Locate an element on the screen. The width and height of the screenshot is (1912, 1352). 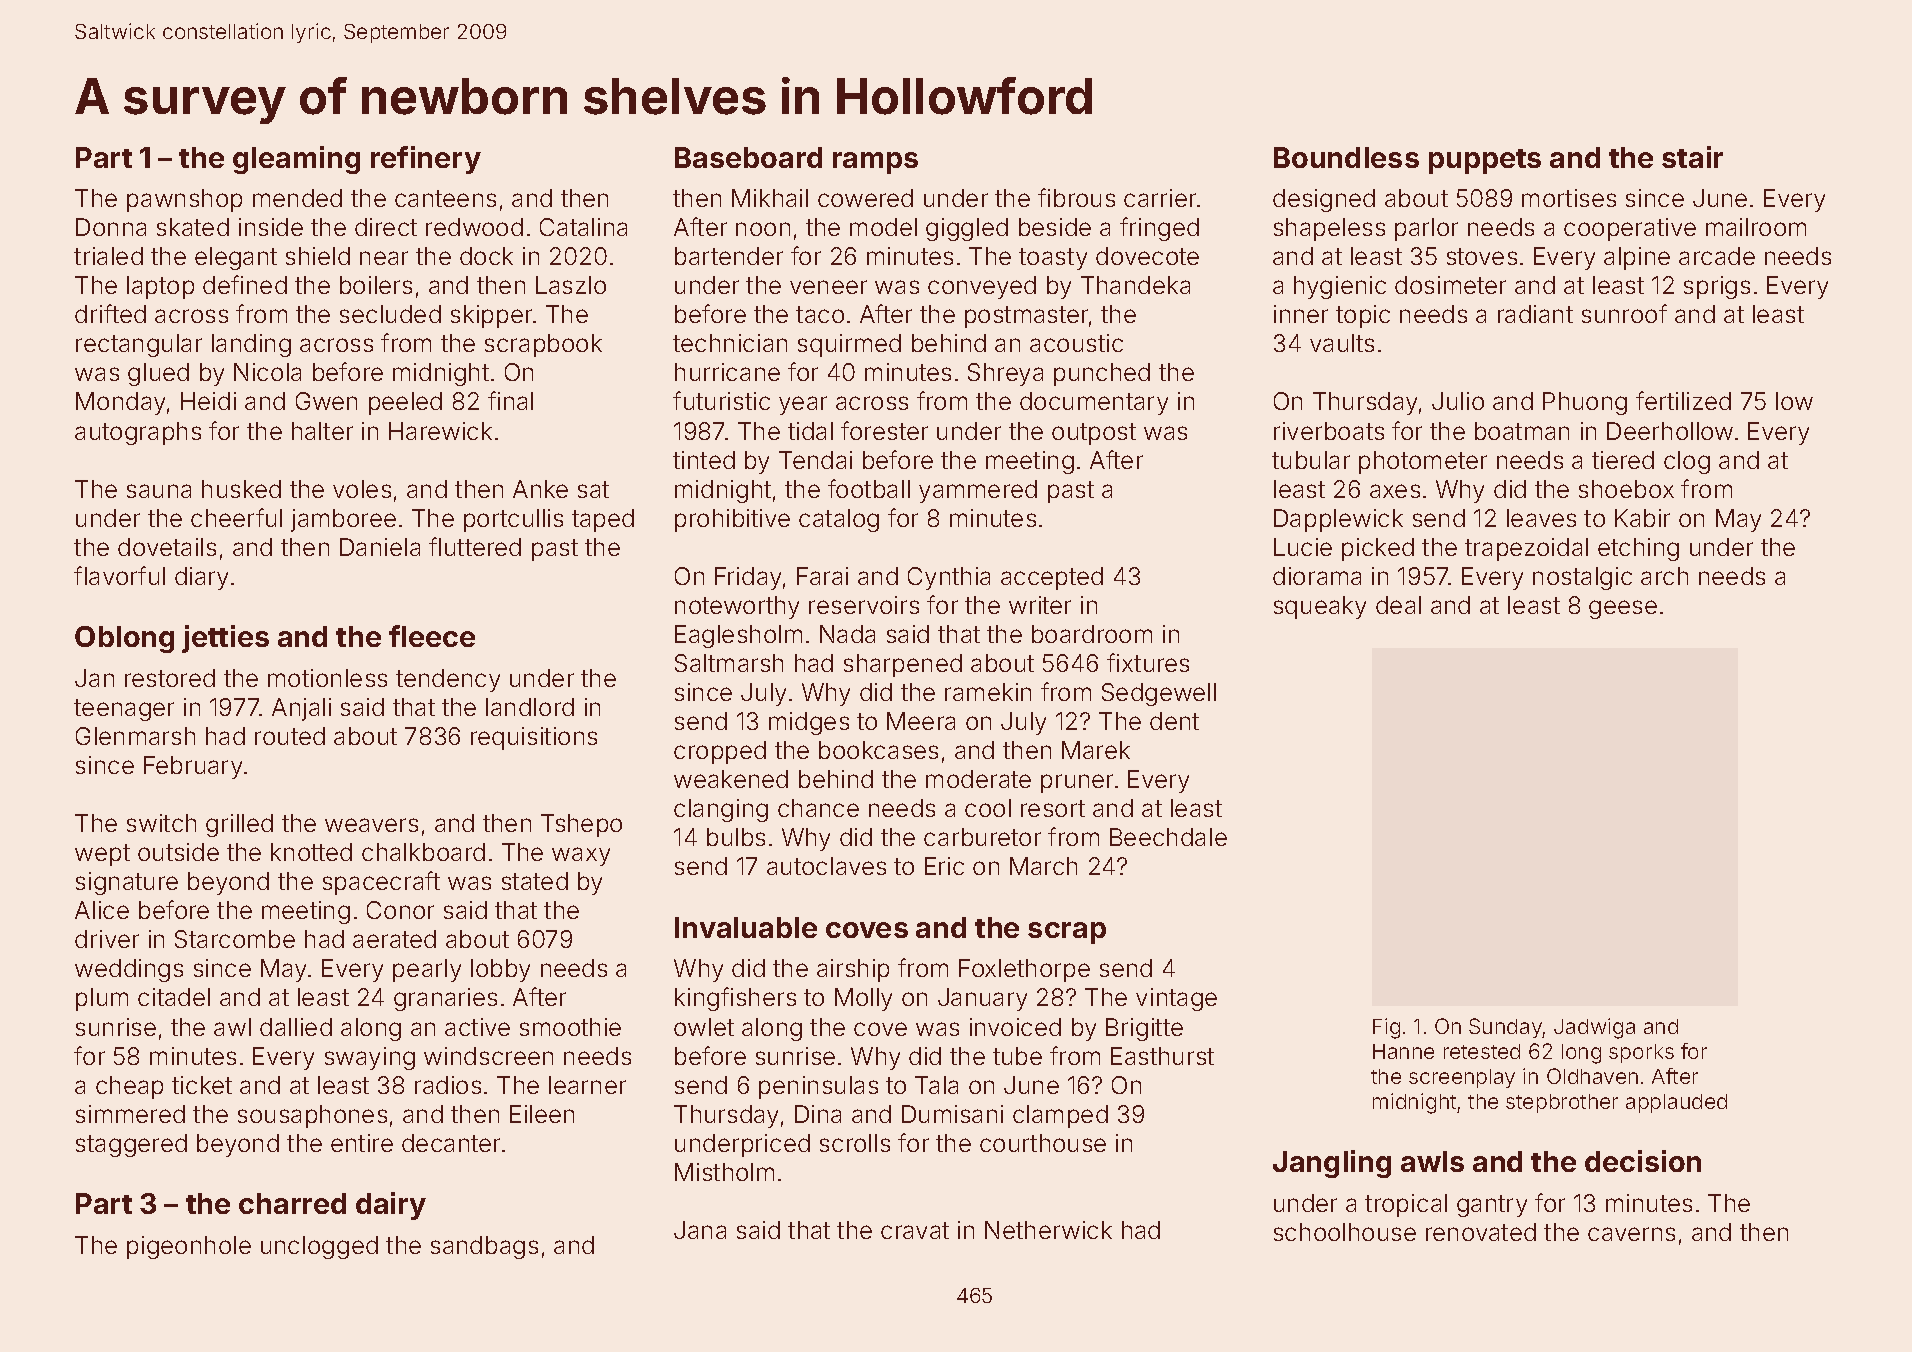
Beechdale is located at coordinates (1168, 837).
